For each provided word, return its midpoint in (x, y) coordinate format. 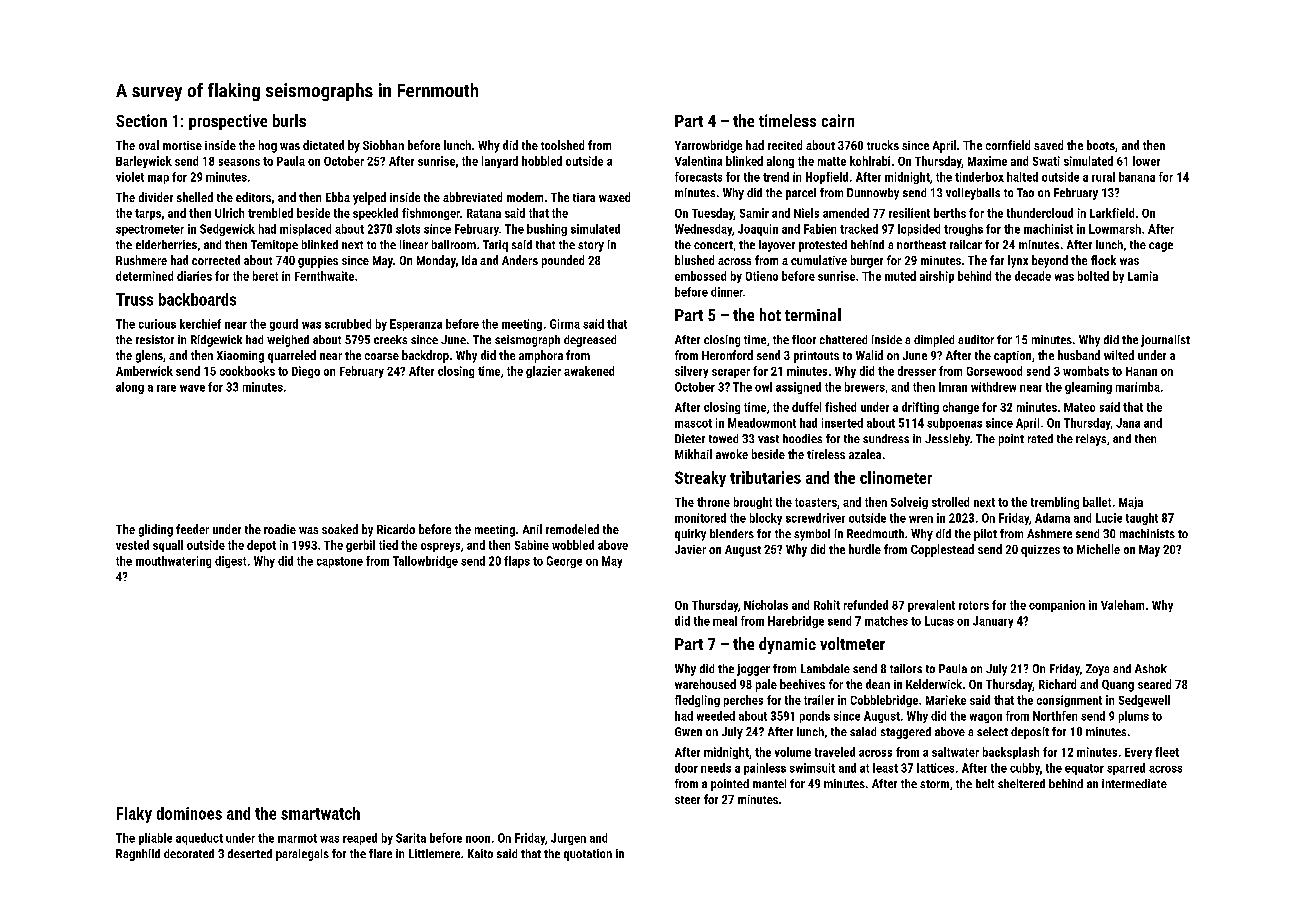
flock (1103, 260)
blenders (732, 533)
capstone (340, 562)
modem (525, 197)
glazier (543, 372)
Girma (565, 324)
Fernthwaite (324, 276)
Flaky (134, 815)
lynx (1018, 261)
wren (921, 519)
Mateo (1079, 407)
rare (166, 388)
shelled (195, 197)
